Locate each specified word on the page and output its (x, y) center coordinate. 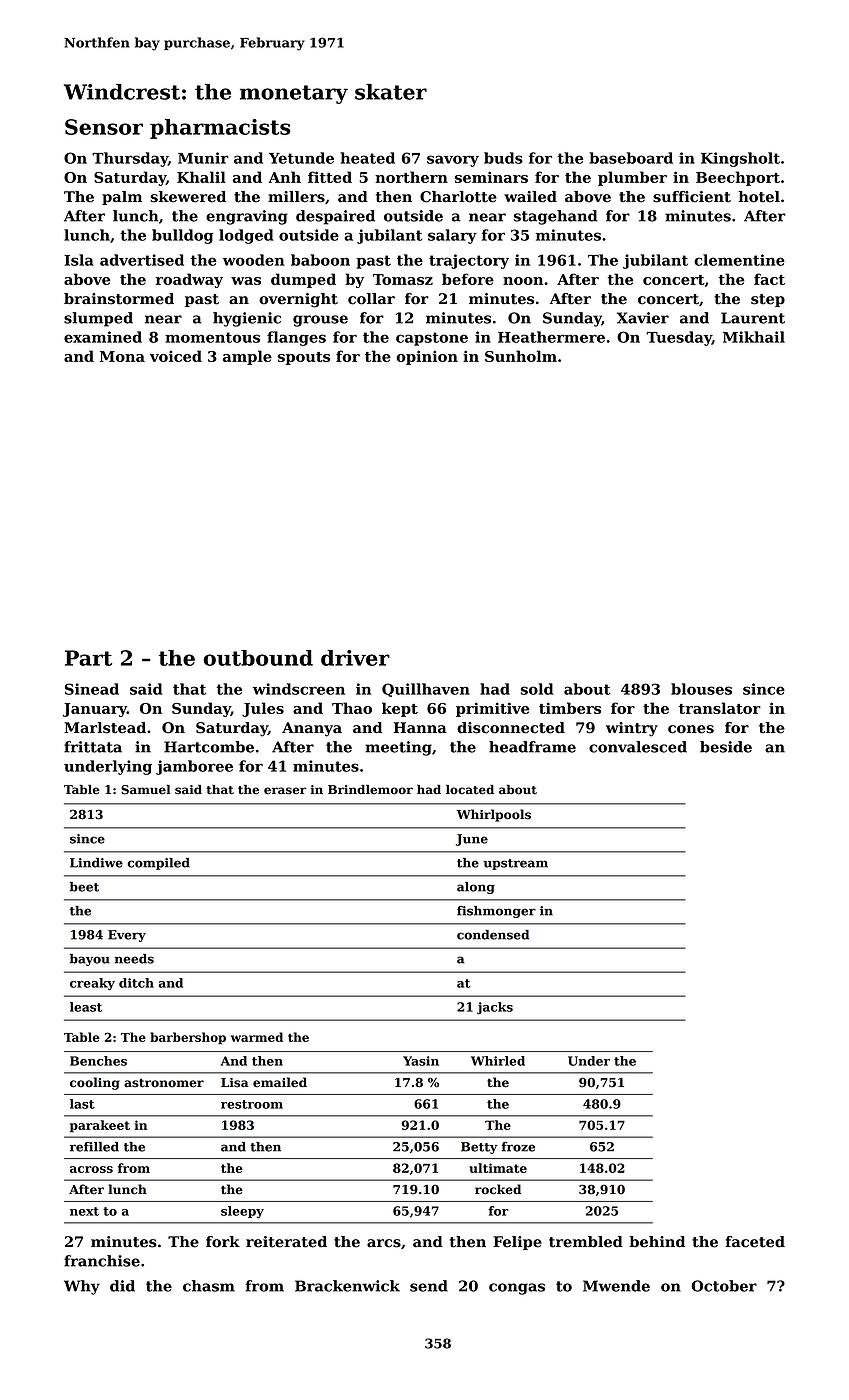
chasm (209, 1286)
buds (503, 158)
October (724, 1286)
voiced (176, 356)
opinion (427, 357)
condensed (493, 935)
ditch (136, 983)
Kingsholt (740, 159)
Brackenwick (347, 1286)
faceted (755, 1242)
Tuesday (679, 338)
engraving (247, 217)
